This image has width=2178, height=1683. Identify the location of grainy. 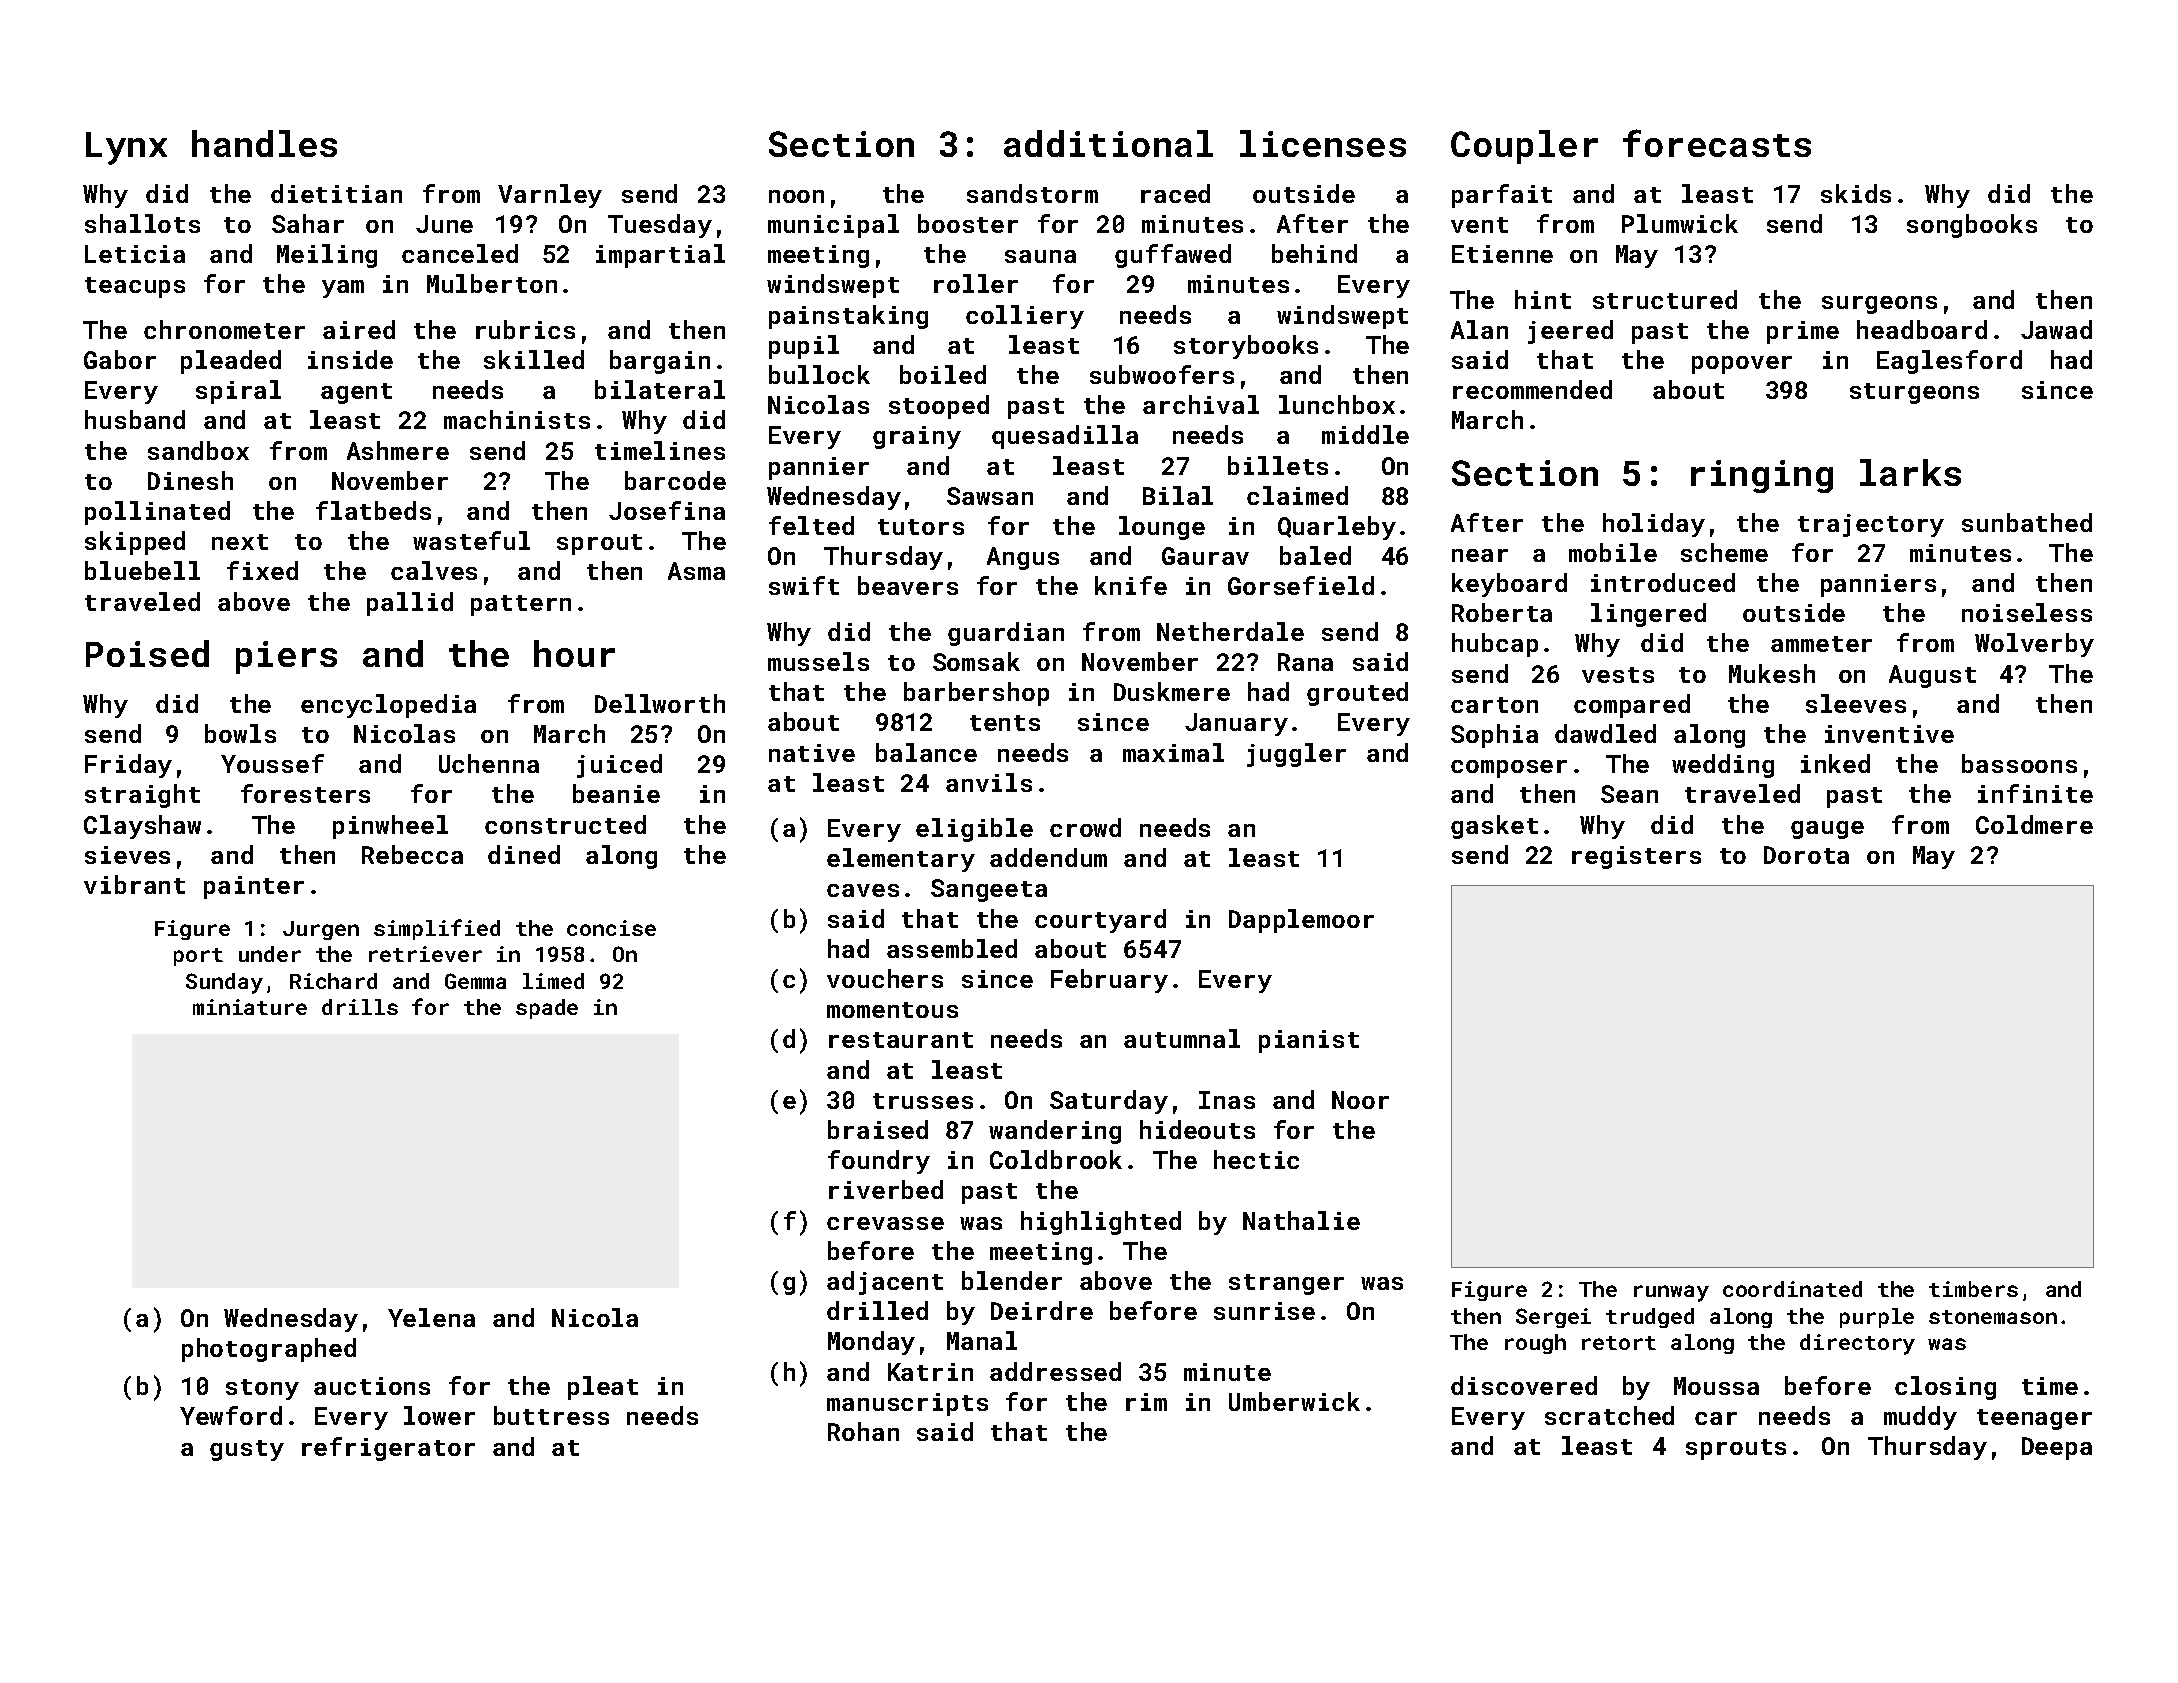
(917, 437).
